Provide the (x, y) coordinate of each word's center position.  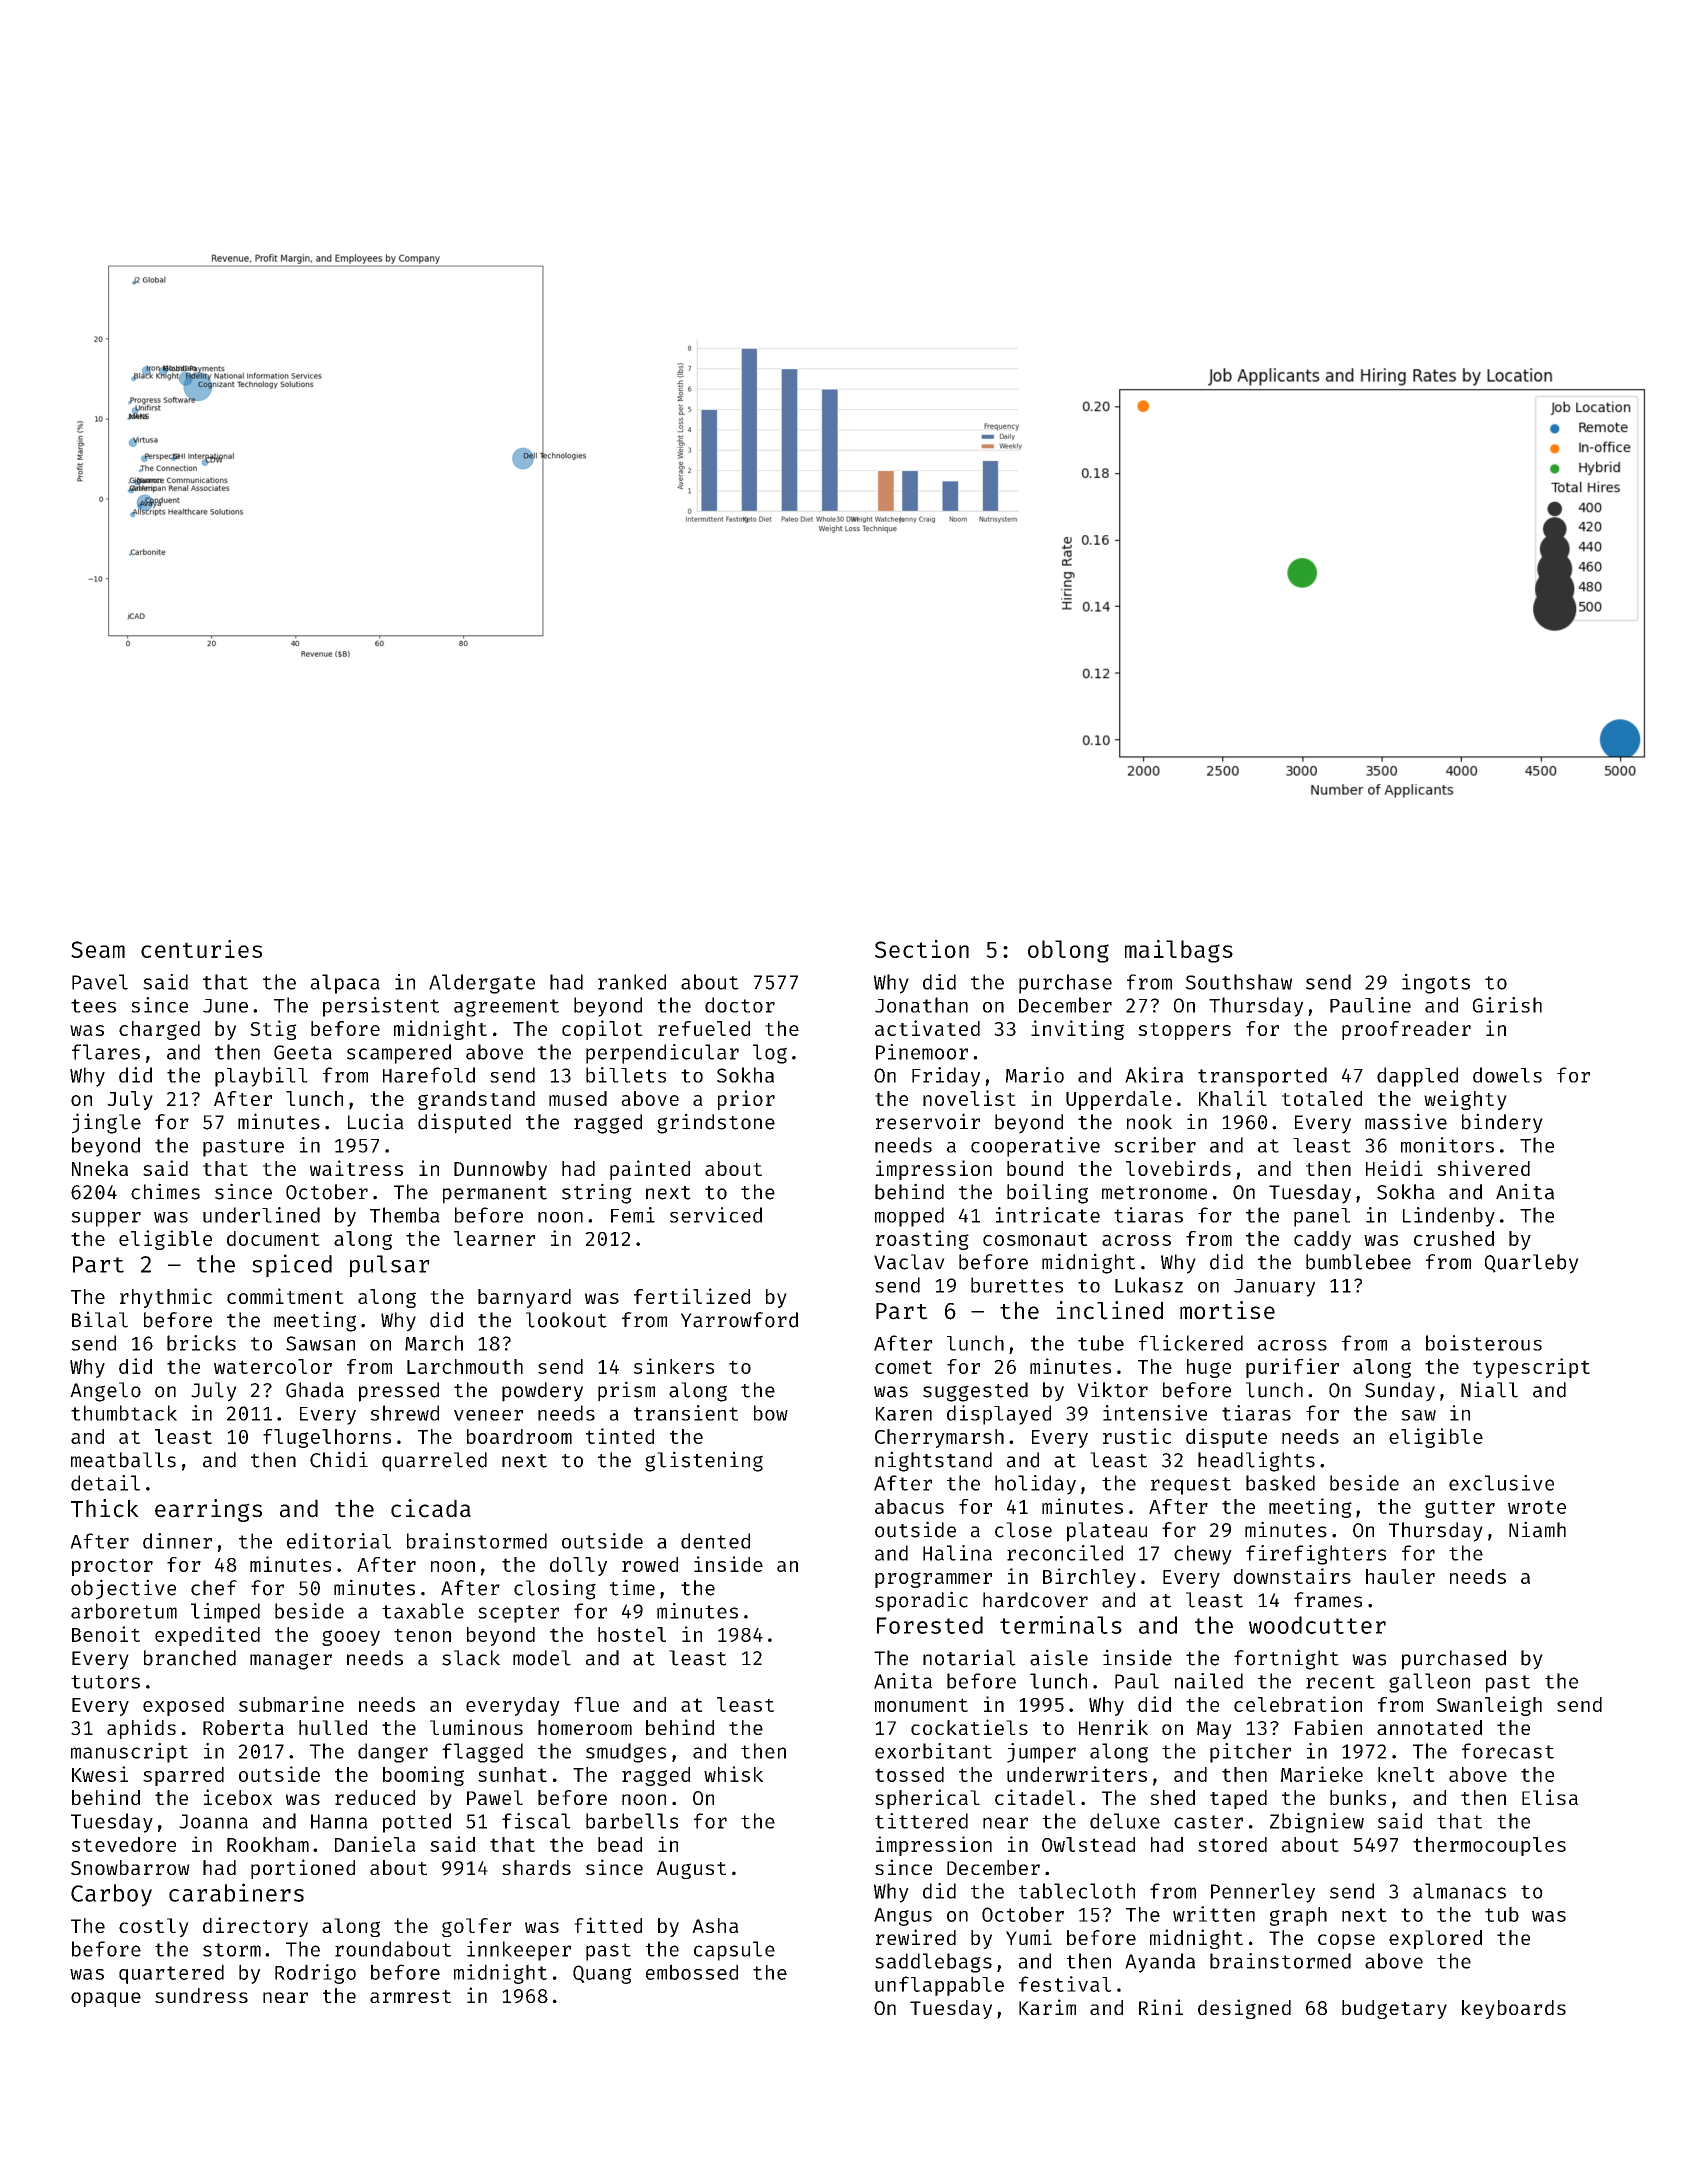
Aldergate (482, 984)
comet (903, 1367)
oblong (1068, 951)
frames (1328, 1600)
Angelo (105, 1392)
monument (921, 1705)
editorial (339, 1541)
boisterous (1484, 1343)
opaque (106, 1999)
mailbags (1179, 951)
